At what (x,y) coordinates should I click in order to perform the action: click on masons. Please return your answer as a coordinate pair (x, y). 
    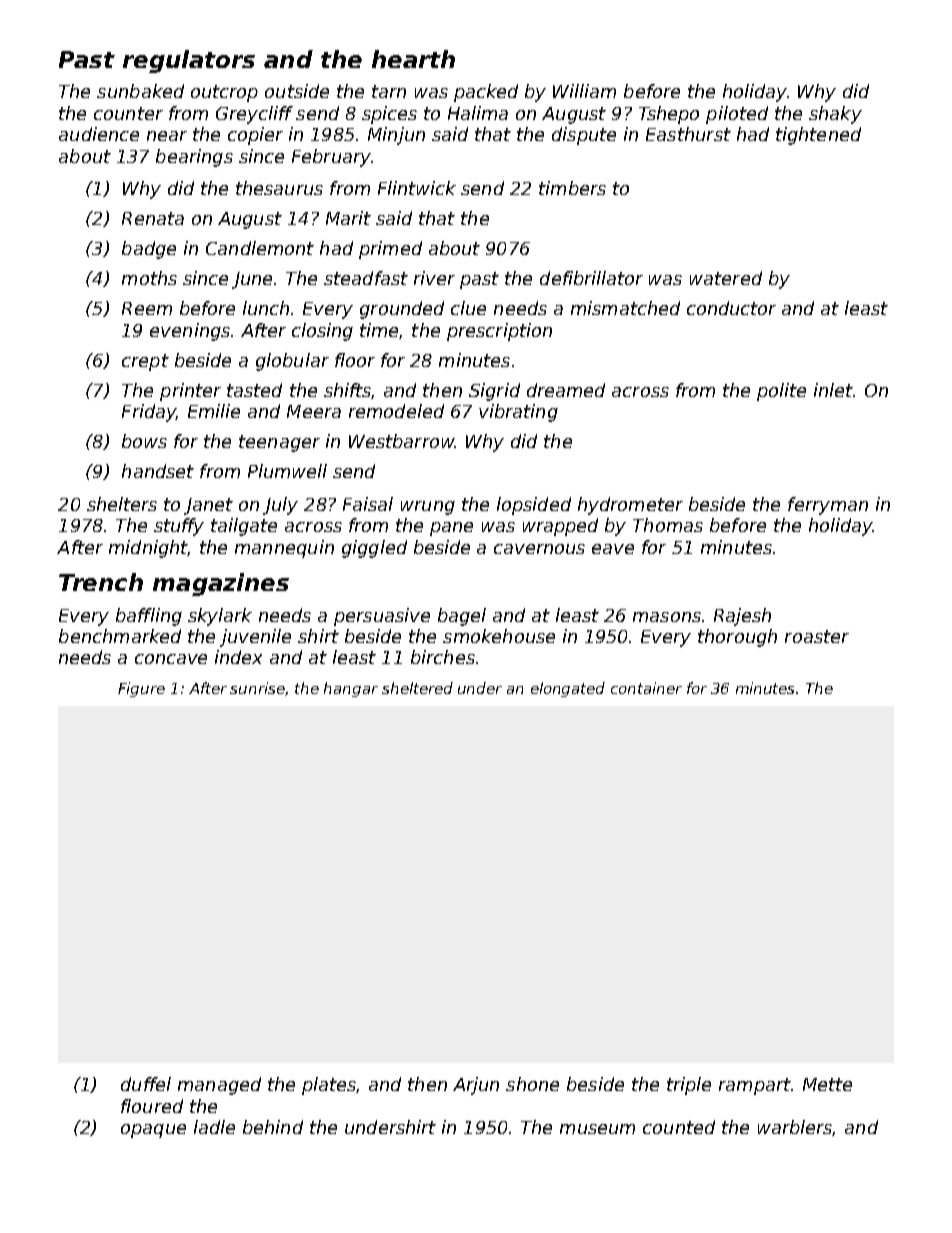
    Looking at the image, I should click on (667, 617).
